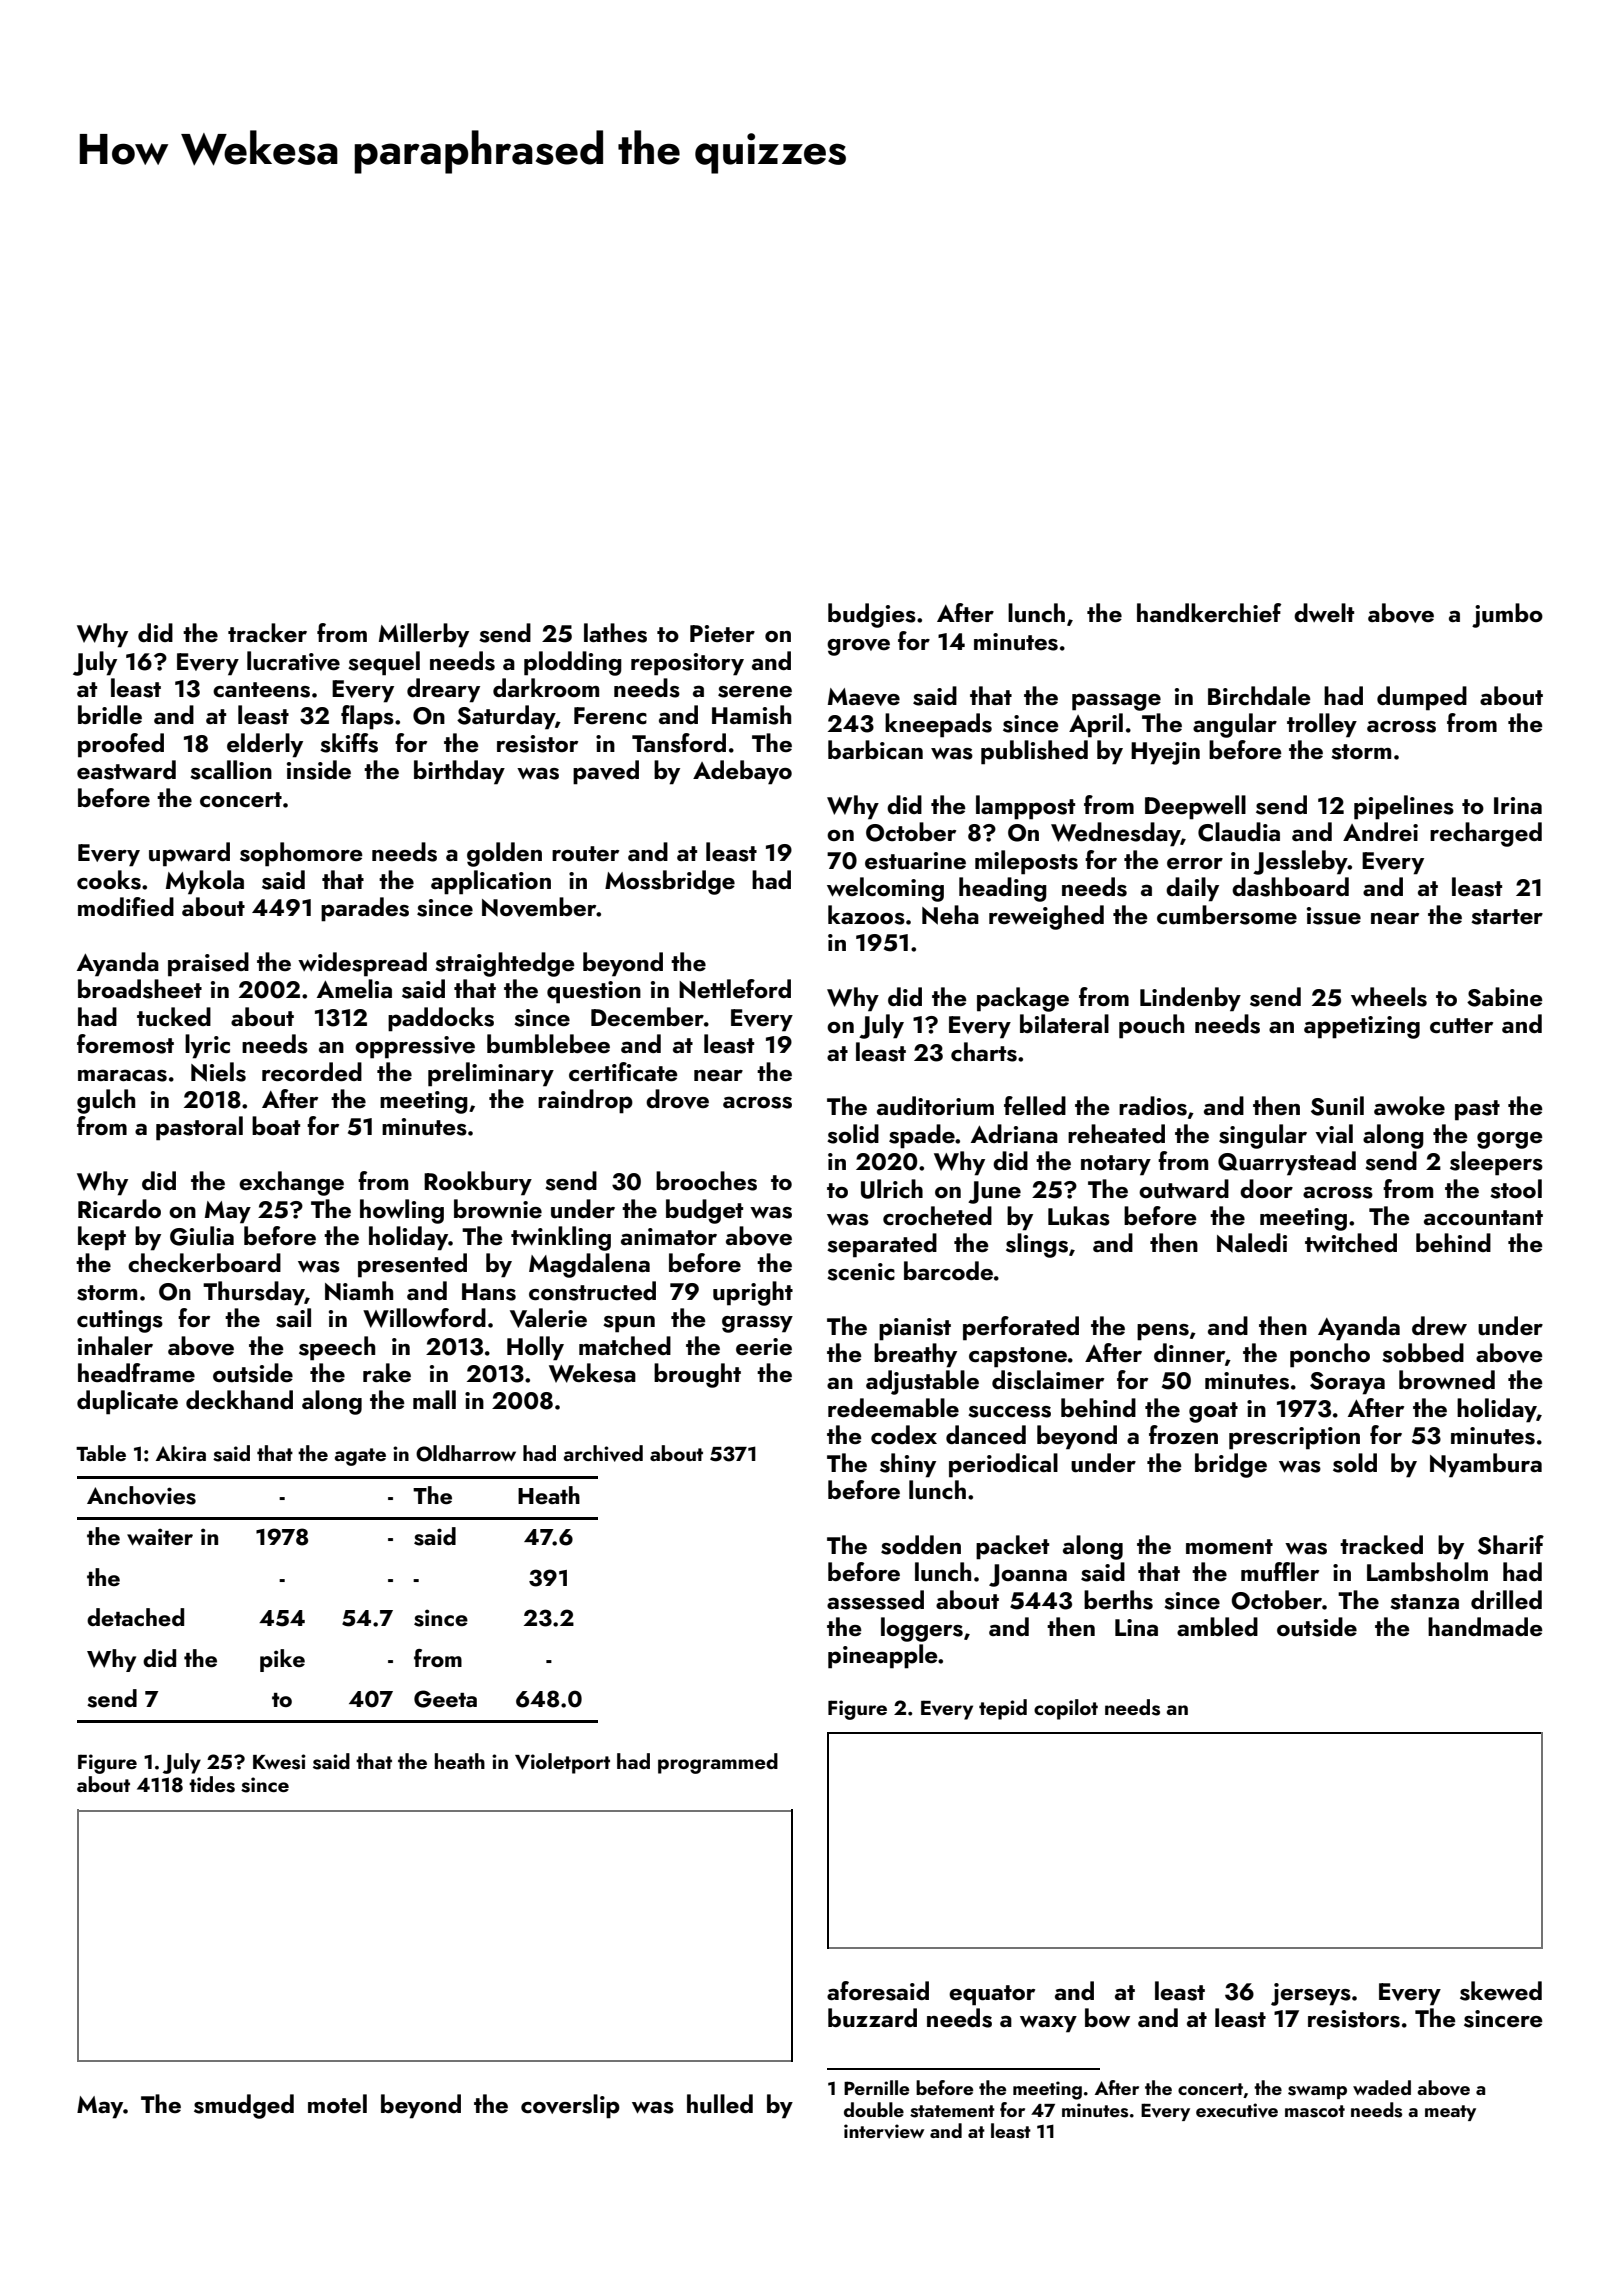  I want to click on boat, so click(276, 1125).
